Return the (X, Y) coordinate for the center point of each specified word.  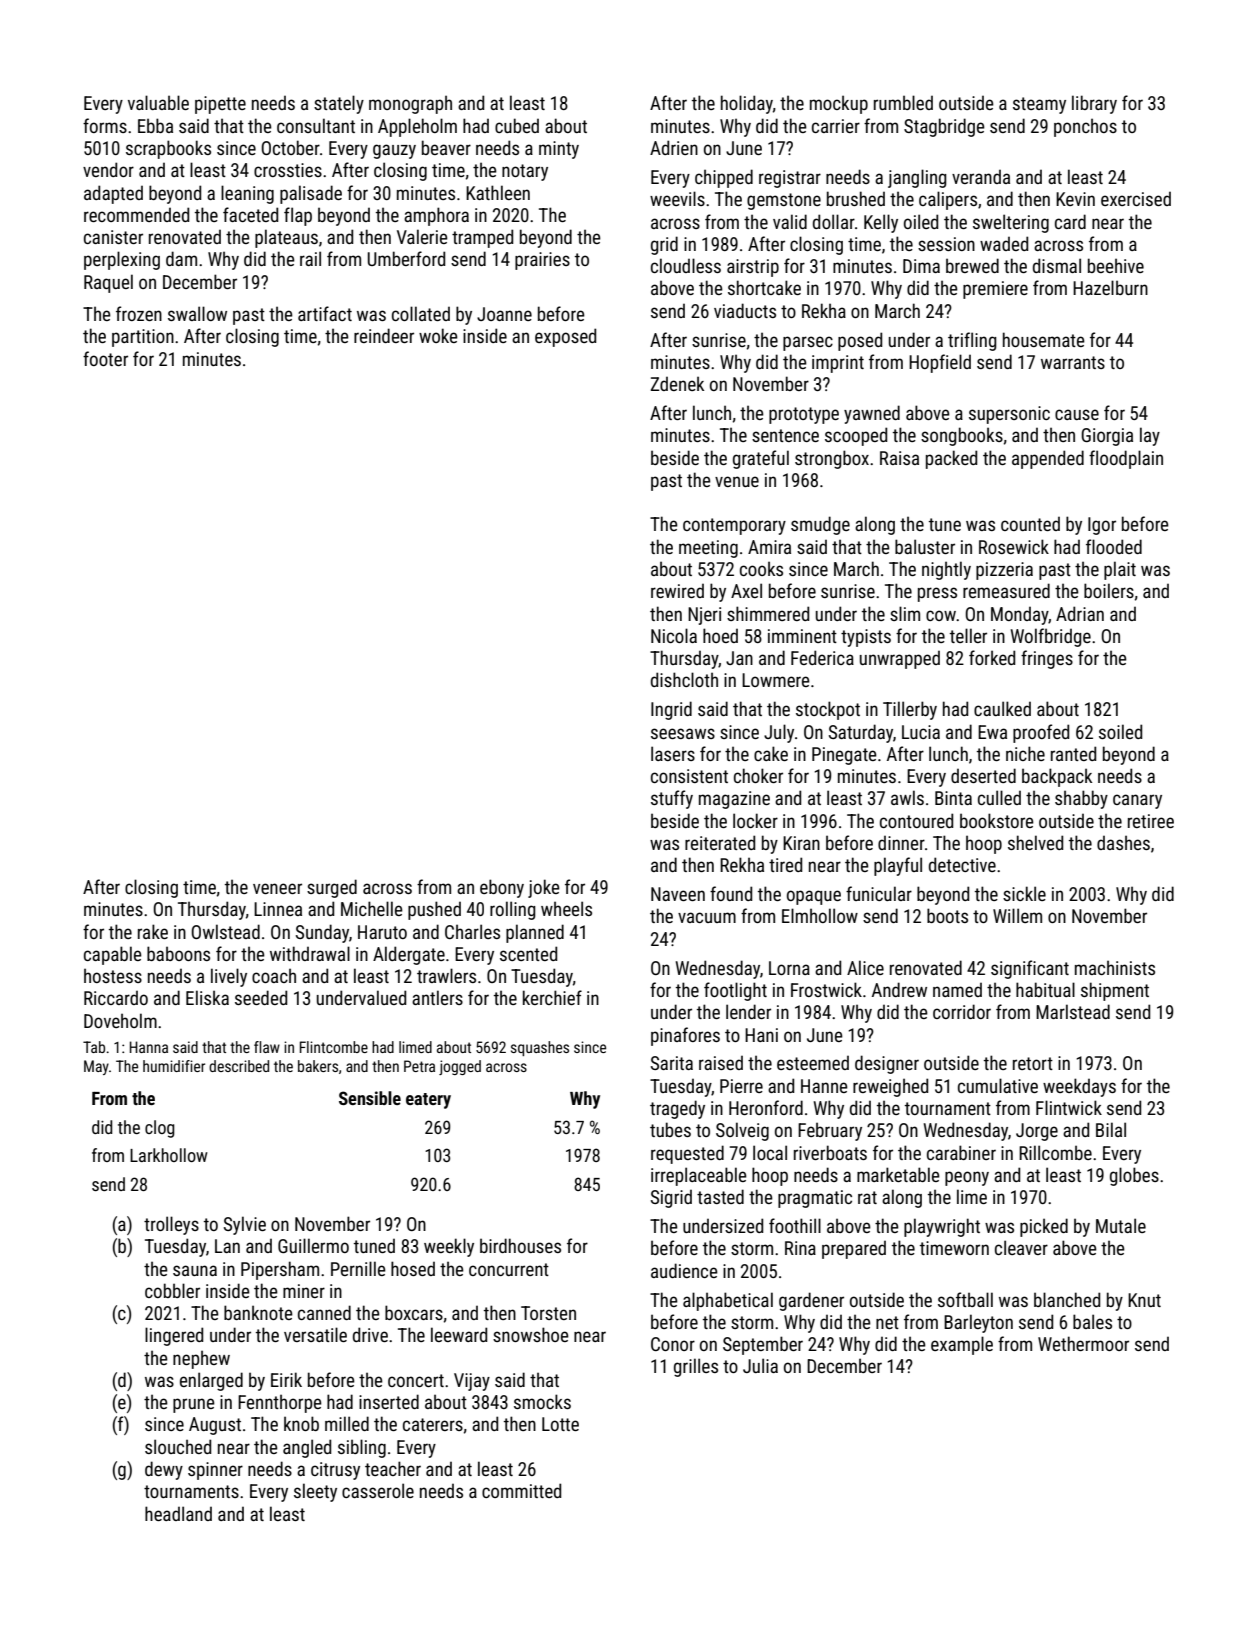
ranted (1073, 753)
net (887, 1322)
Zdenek (677, 383)
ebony (502, 888)
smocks (542, 1401)
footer (105, 358)
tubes (670, 1129)
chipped (724, 178)
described (239, 1066)
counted (1030, 524)
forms (105, 125)
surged (332, 888)
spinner (215, 1471)
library (1094, 104)
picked (1044, 1227)
